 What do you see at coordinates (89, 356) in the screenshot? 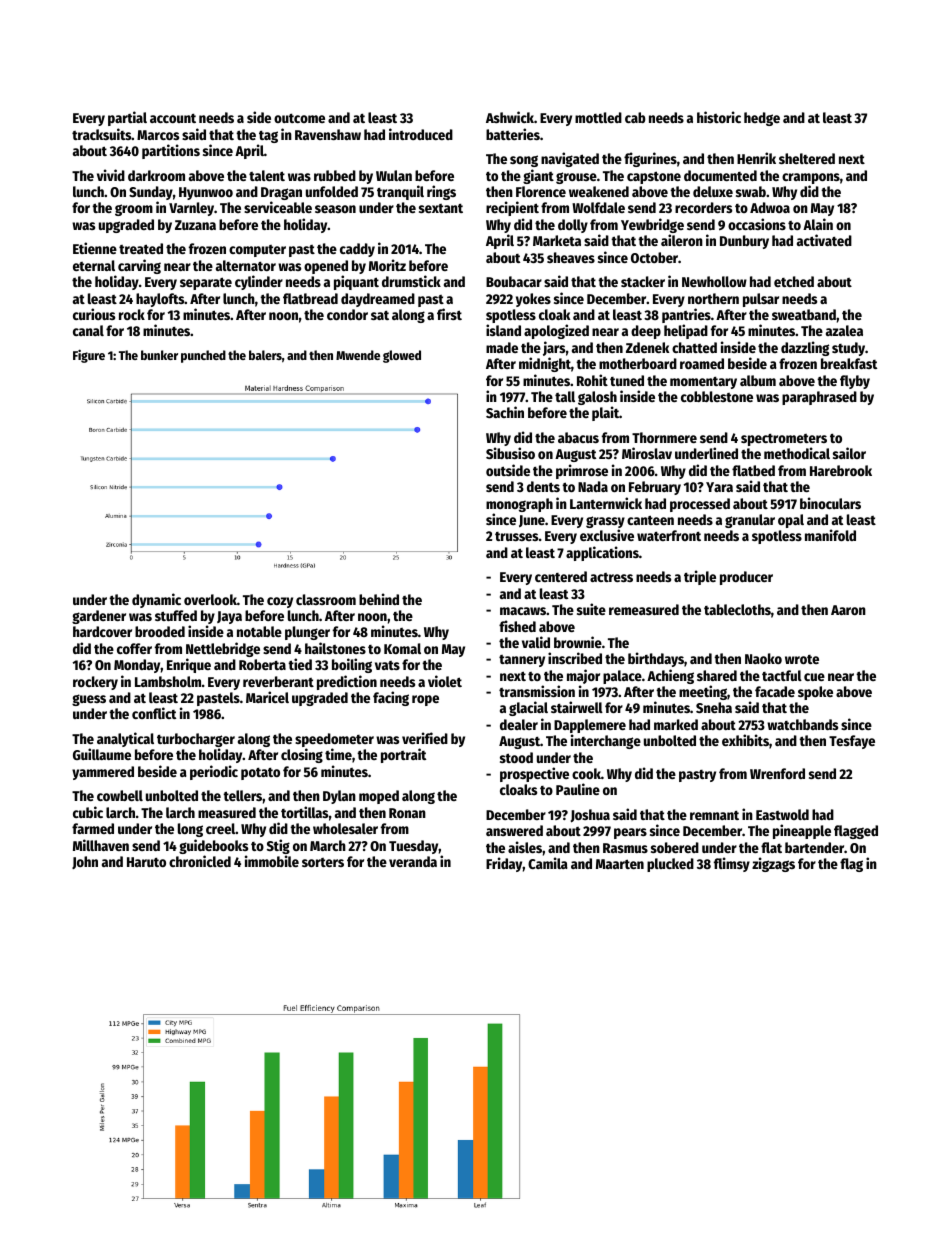
I see `Figure` at bounding box center [89, 356].
